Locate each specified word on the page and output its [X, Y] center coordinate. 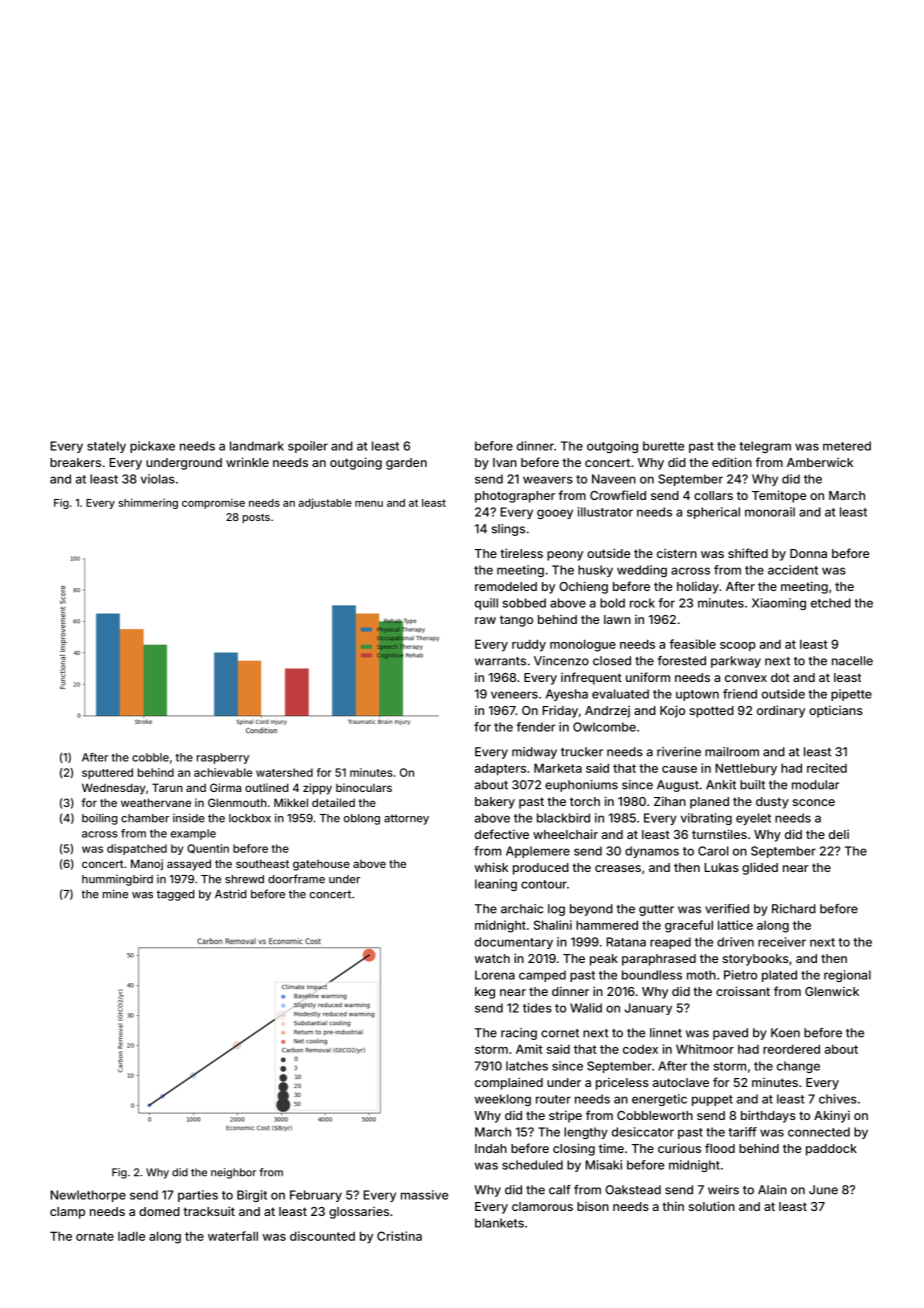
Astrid [230, 894]
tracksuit [209, 1211]
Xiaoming [779, 604]
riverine [679, 752]
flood [720, 1148]
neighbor [233, 1173]
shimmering [148, 503]
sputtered [107, 773]
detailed [333, 802]
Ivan [505, 462]
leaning [496, 885]
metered [847, 446]
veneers [514, 695]
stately [106, 447]
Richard [794, 909]
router [553, 1099]
